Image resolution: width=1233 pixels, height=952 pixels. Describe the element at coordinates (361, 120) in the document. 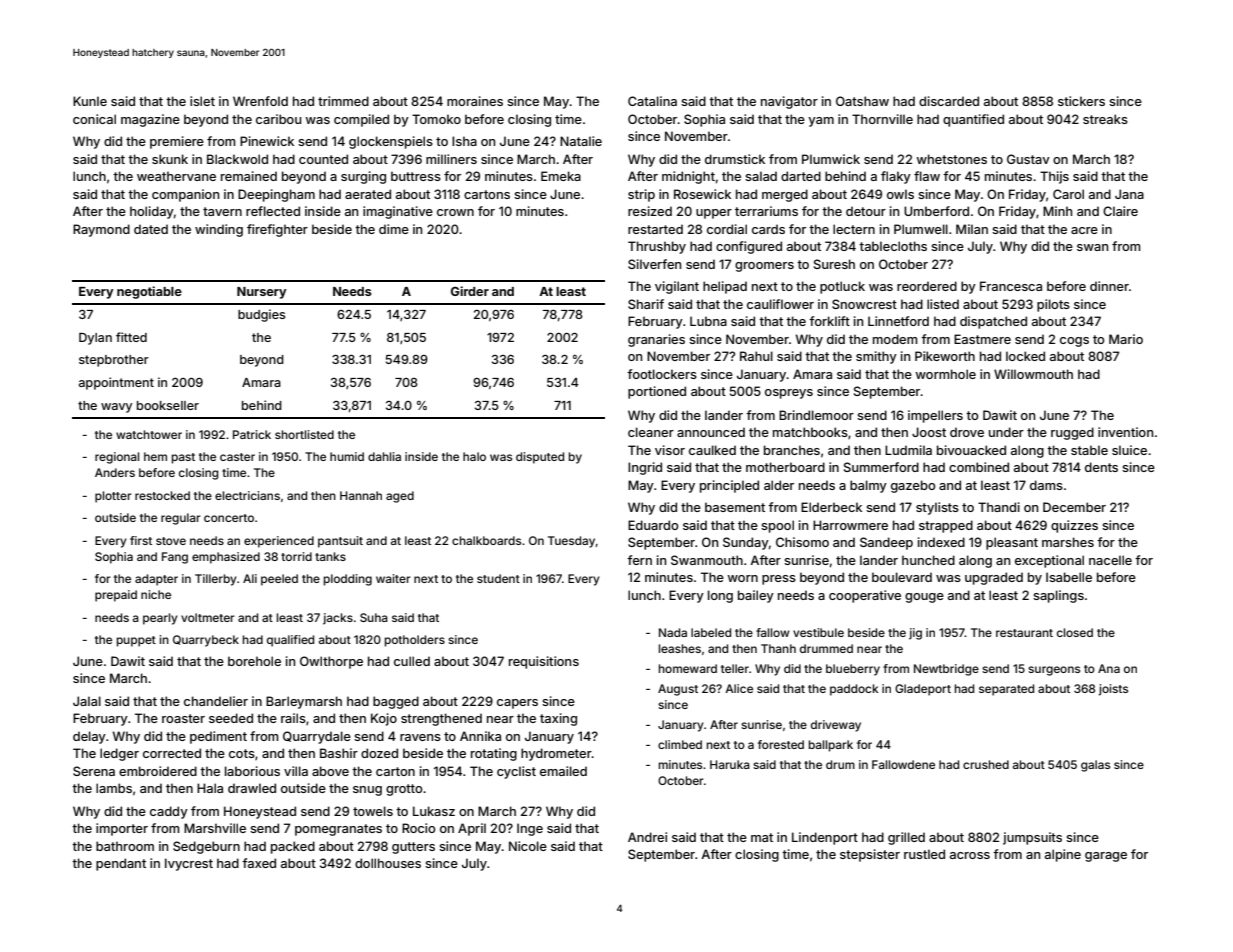

I see `compiled` at that location.
